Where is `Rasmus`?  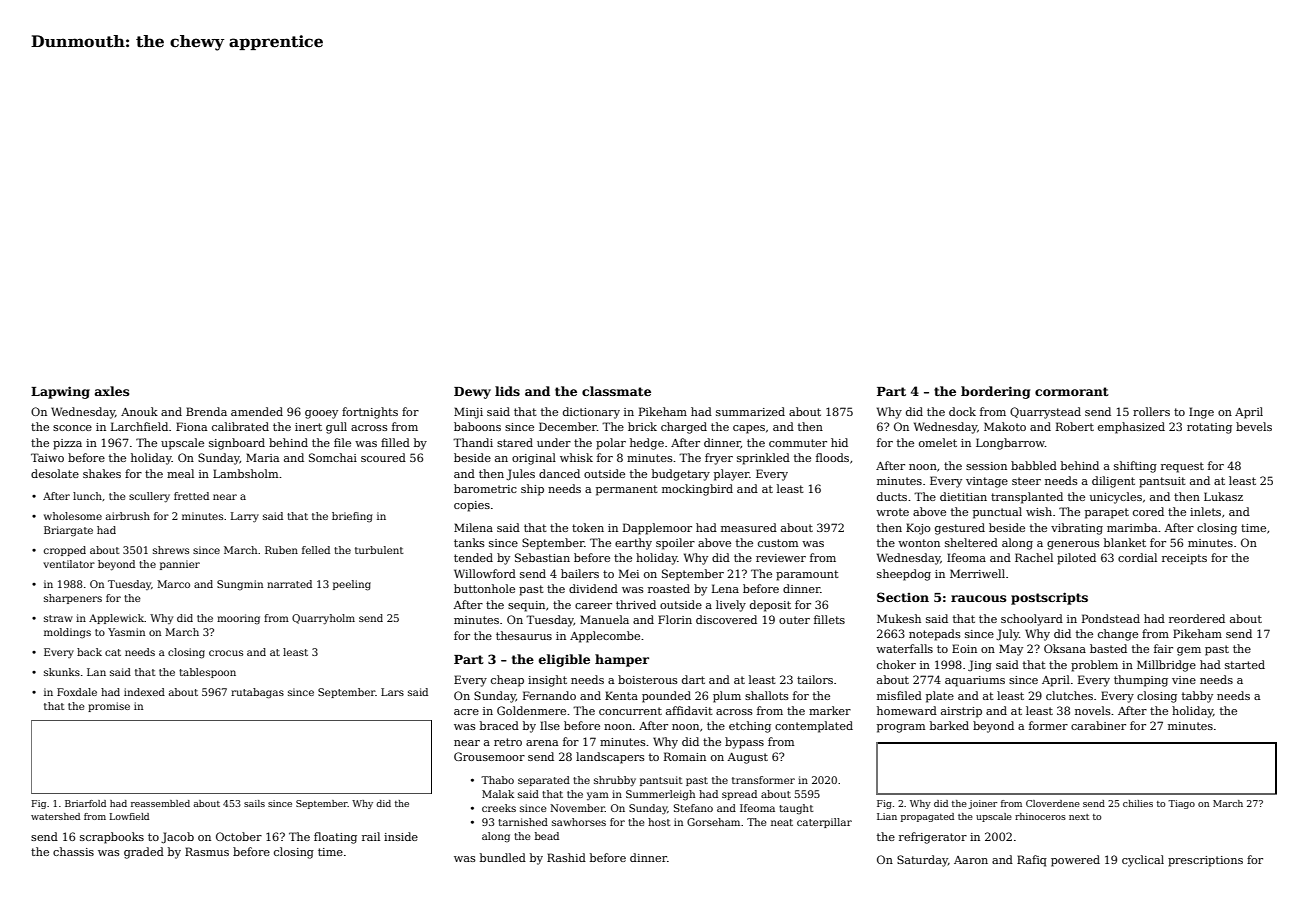 Rasmus is located at coordinates (207, 851).
